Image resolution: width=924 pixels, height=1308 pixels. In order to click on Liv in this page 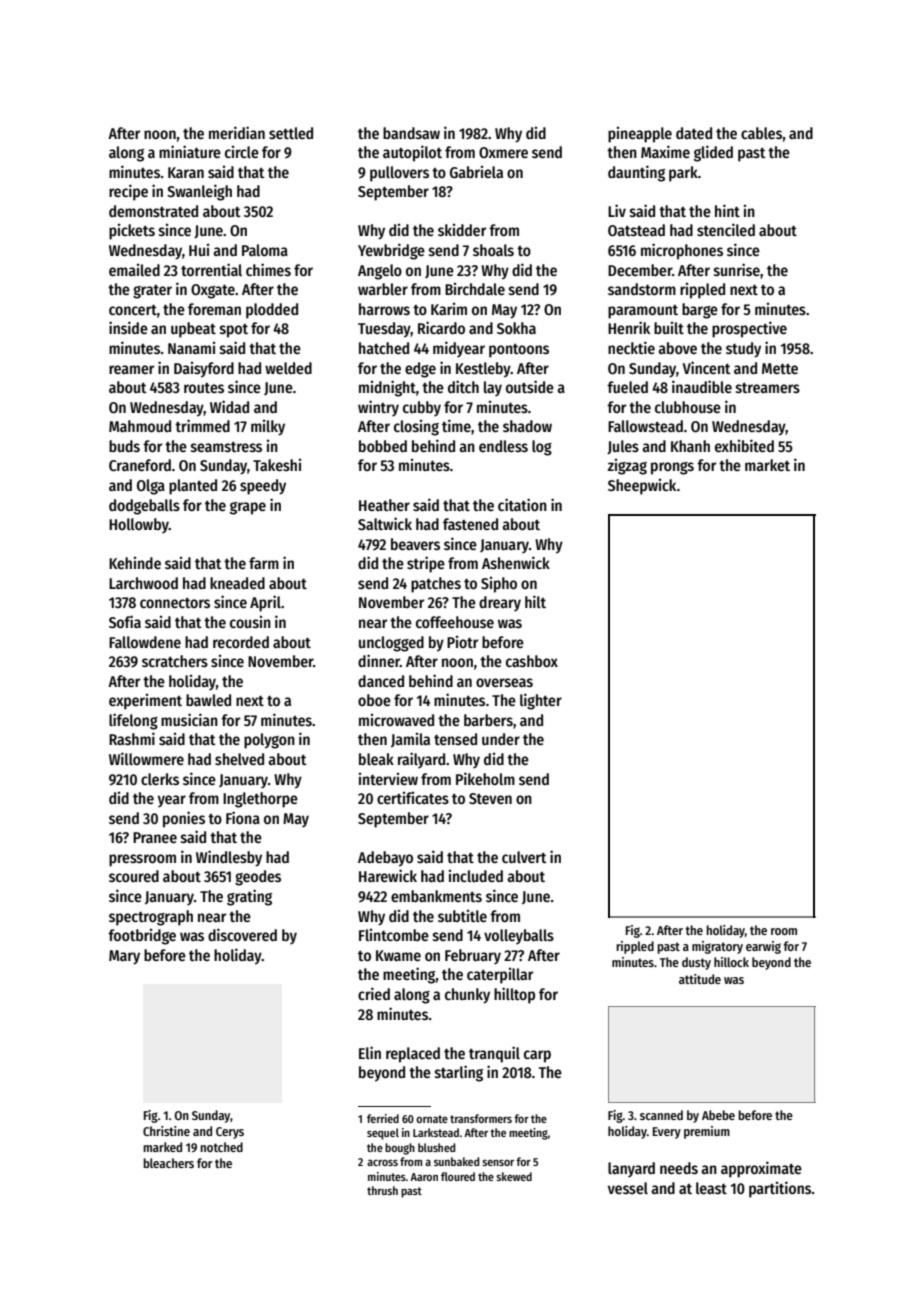, I will do `click(617, 210)`.
